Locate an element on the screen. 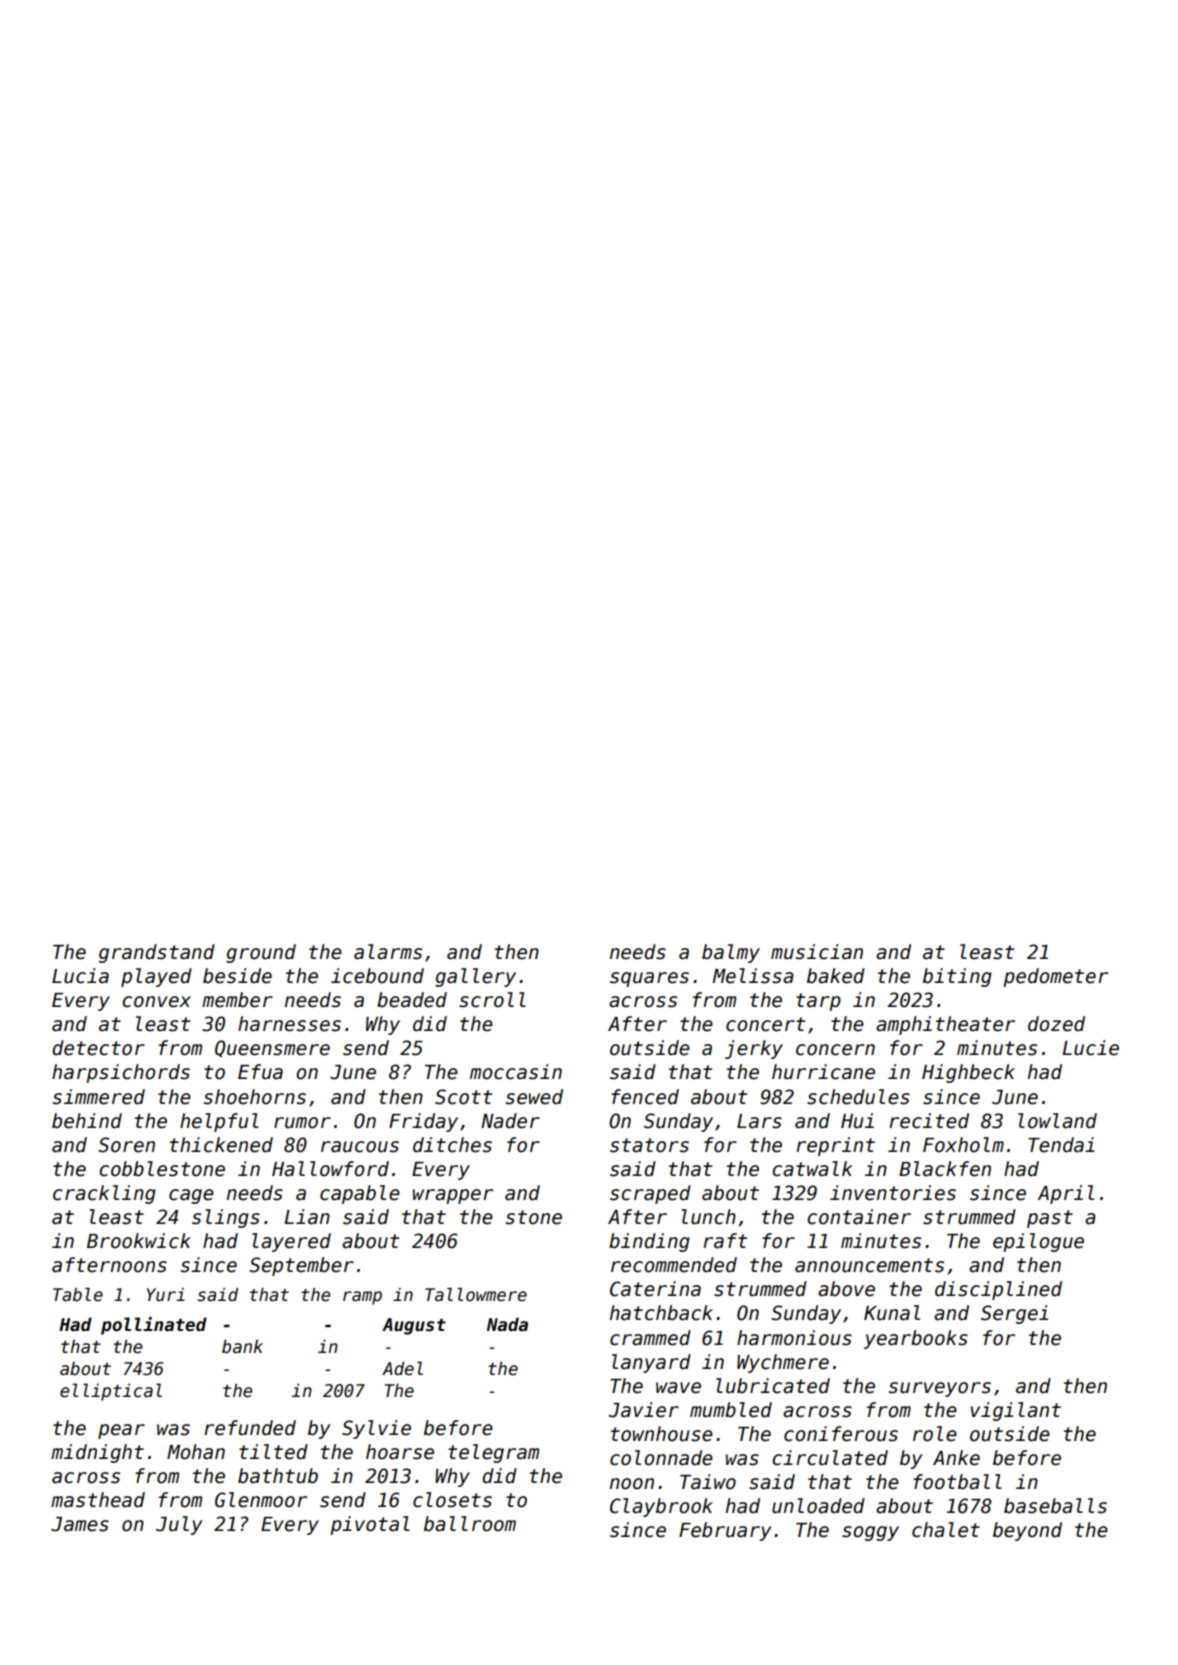 The image size is (1178, 1665). grandstand is located at coordinates (157, 953).
